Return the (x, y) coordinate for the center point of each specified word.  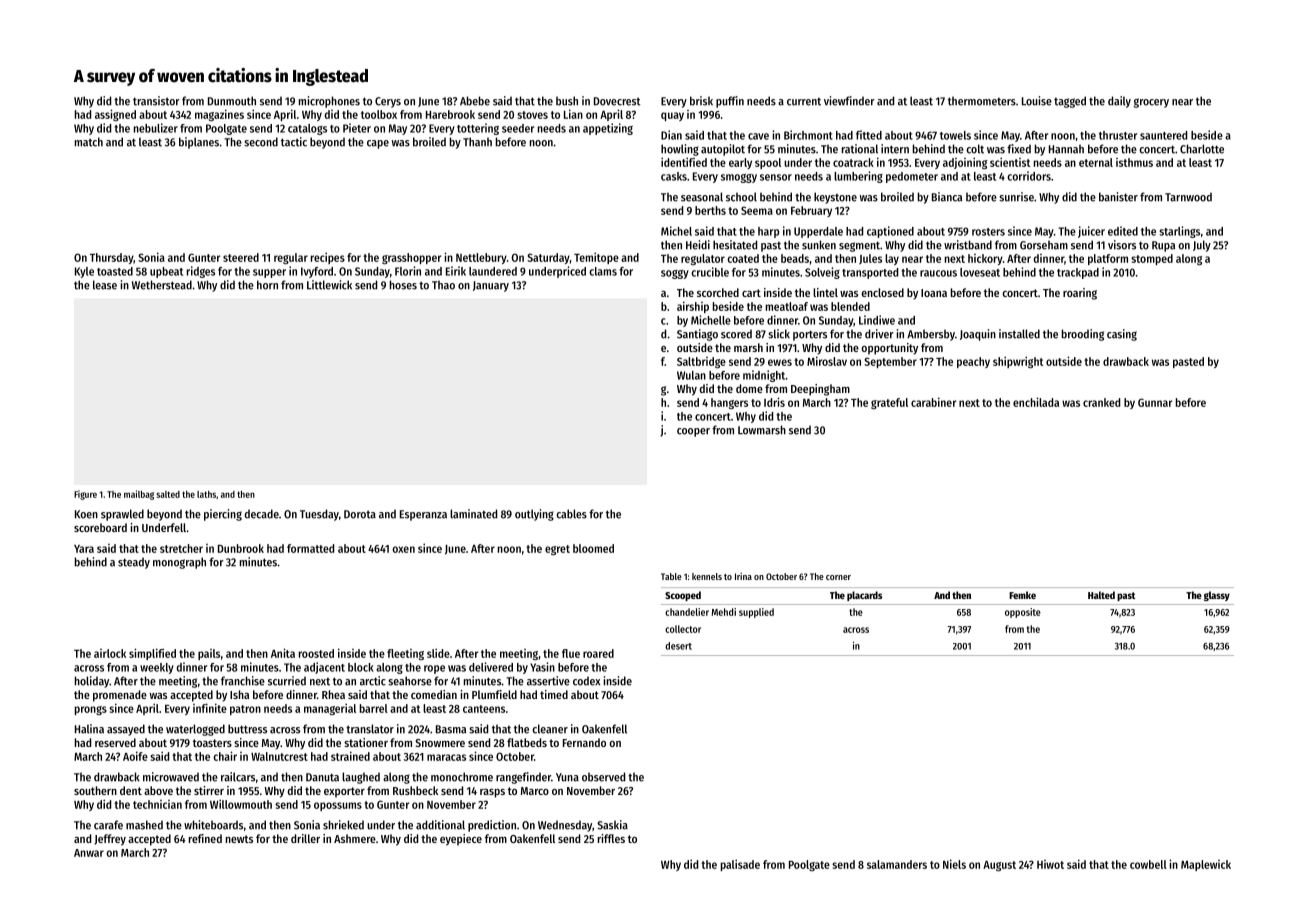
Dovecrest (617, 101)
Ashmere (355, 838)
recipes (328, 258)
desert (678, 646)
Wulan (691, 375)
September (890, 362)
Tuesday (319, 515)
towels (955, 135)
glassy (1217, 596)
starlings (1179, 232)
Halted (1101, 595)
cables (571, 514)
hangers (729, 403)
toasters (212, 743)
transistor (156, 101)
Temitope (596, 258)
